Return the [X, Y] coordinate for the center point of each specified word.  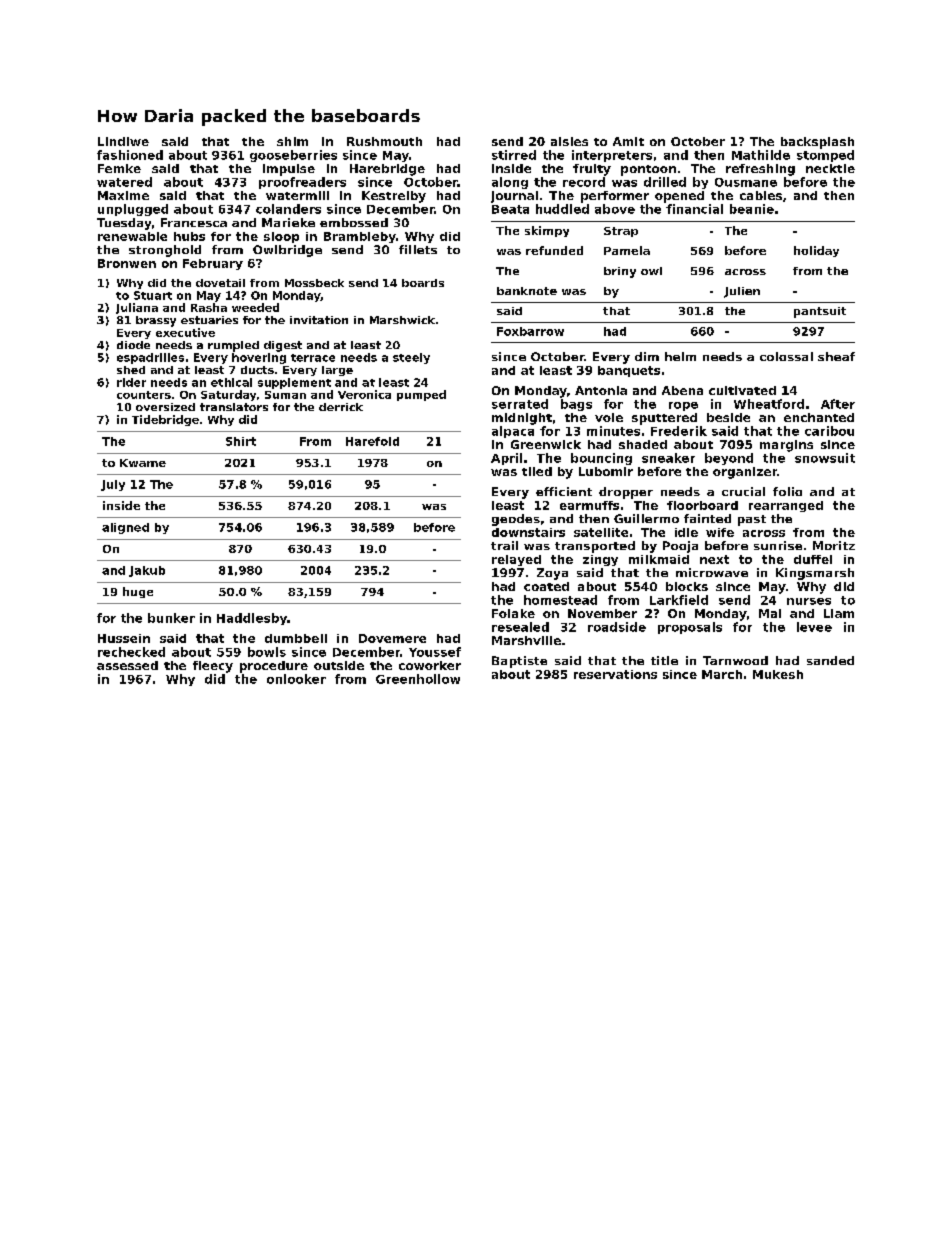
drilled [665, 182]
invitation [319, 320]
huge [138, 592]
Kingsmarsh [815, 574]
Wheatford [769, 404]
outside [339, 665]
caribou [829, 431]
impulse [289, 170]
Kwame [143, 463]
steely [411, 358]
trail [504, 545]
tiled [537, 471]
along [510, 183]
